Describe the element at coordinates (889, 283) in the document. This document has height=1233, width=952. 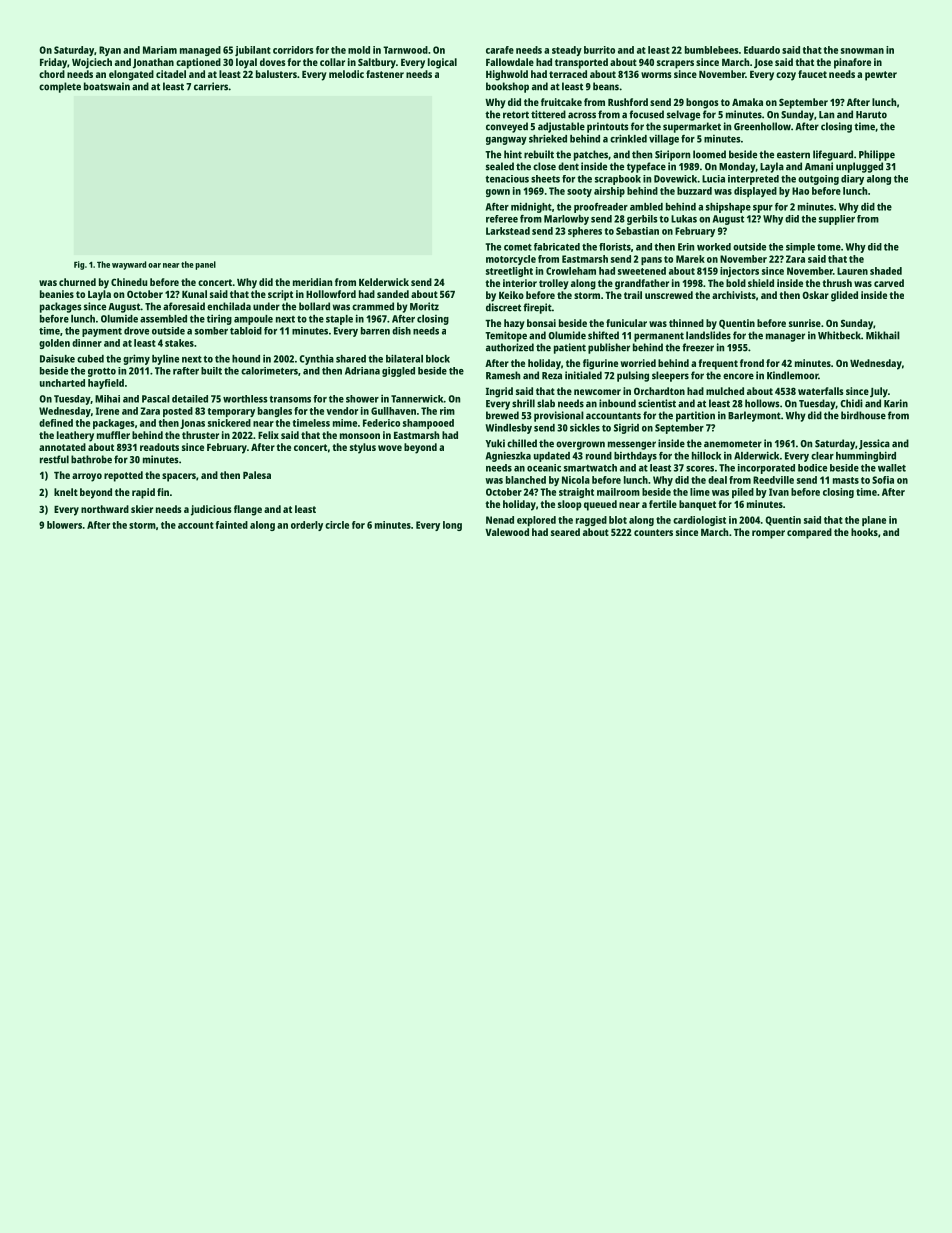
I see `carved` at that location.
